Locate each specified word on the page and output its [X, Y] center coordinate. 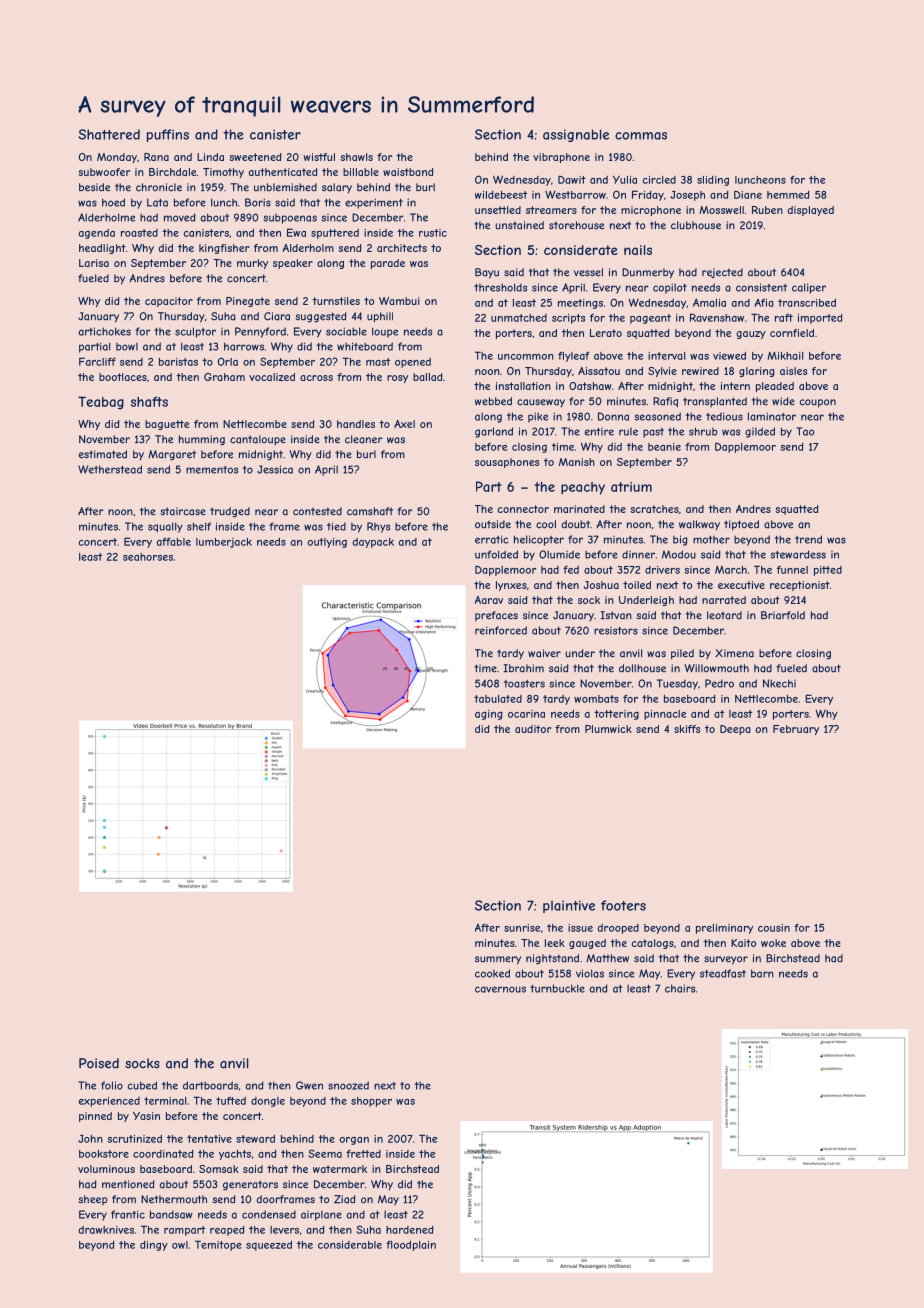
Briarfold [783, 615]
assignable [576, 135]
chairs [680, 988]
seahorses [148, 557]
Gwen [309, 1085]
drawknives [106, 1230]
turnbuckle [557, 988]
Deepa [735, 730]
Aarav [489, 600]
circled [659, 180]
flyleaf [574, 357]
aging [489, 715]
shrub [703, 431]
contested [317, 511]
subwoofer [104, 172]
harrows [244, 346]
